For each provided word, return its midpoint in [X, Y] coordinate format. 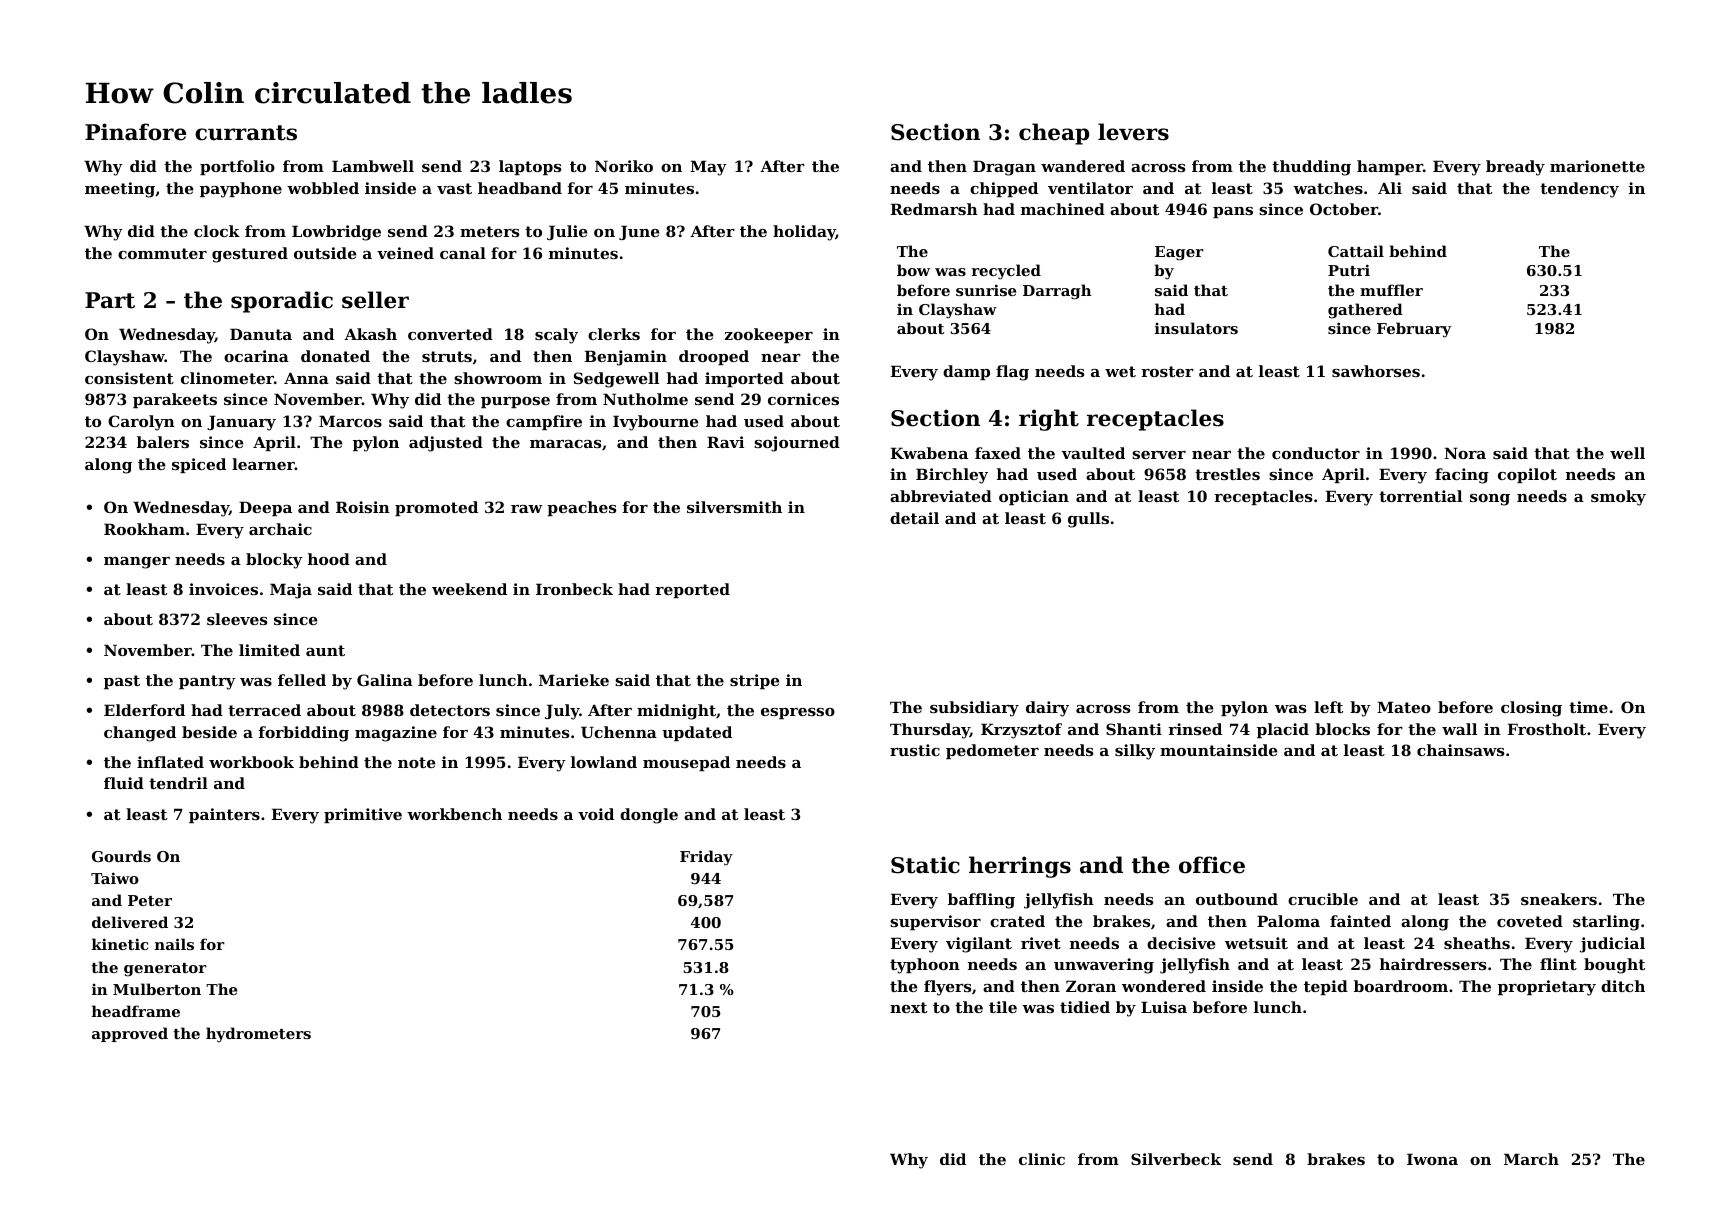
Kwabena [929, 453]
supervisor [935, 922]
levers [1133, 132]
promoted [436, 508]
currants [246, 133]
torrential [1420, 496]
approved [130, 1034]
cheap [1054, 134]
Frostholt [1546, 729]
